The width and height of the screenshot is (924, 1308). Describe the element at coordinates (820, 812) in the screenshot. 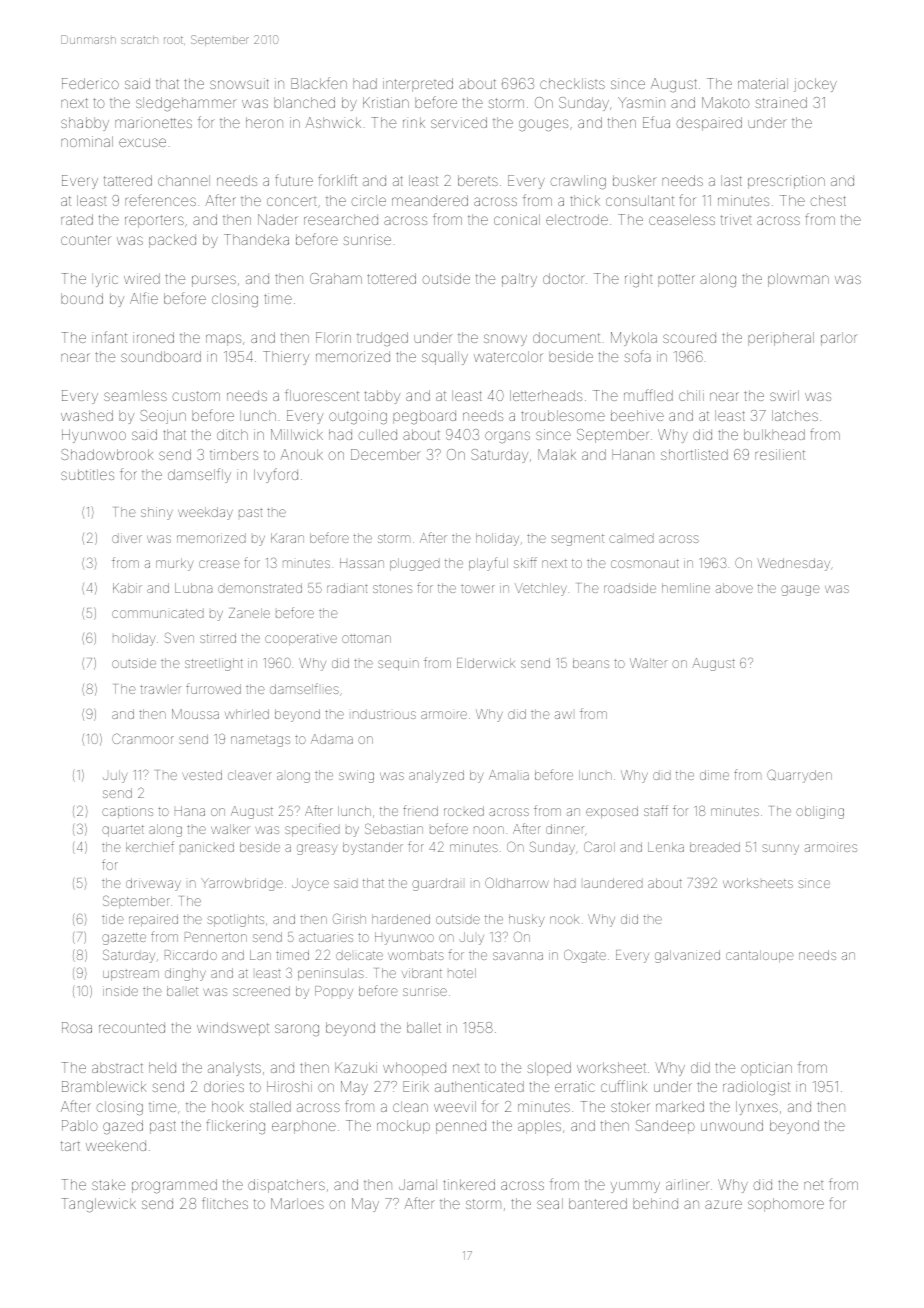

I see `obliging` at that location.
